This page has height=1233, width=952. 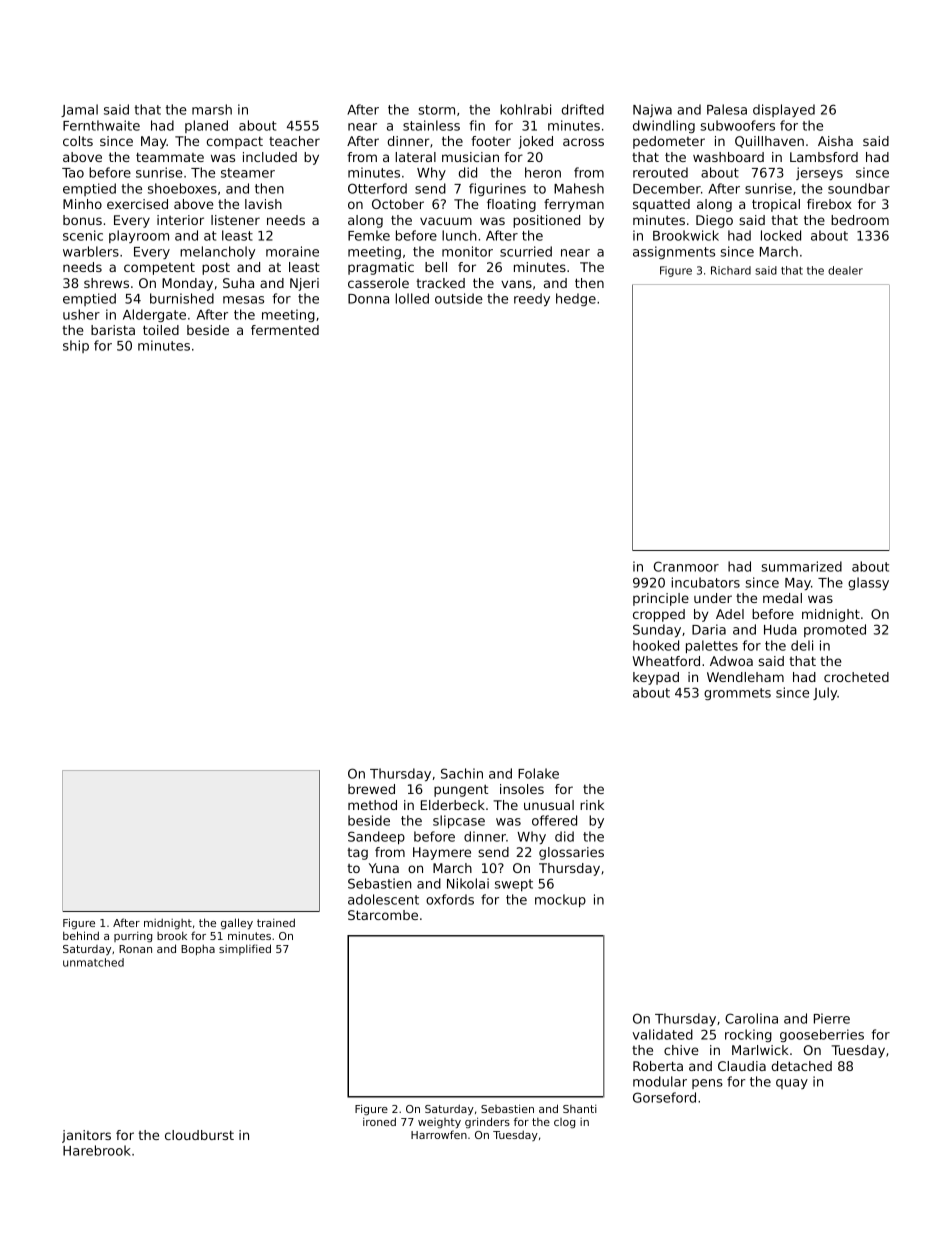 What do you see at coordinates (781, 235) in the page?
I see `locked` at bounding box center [781, 235].
